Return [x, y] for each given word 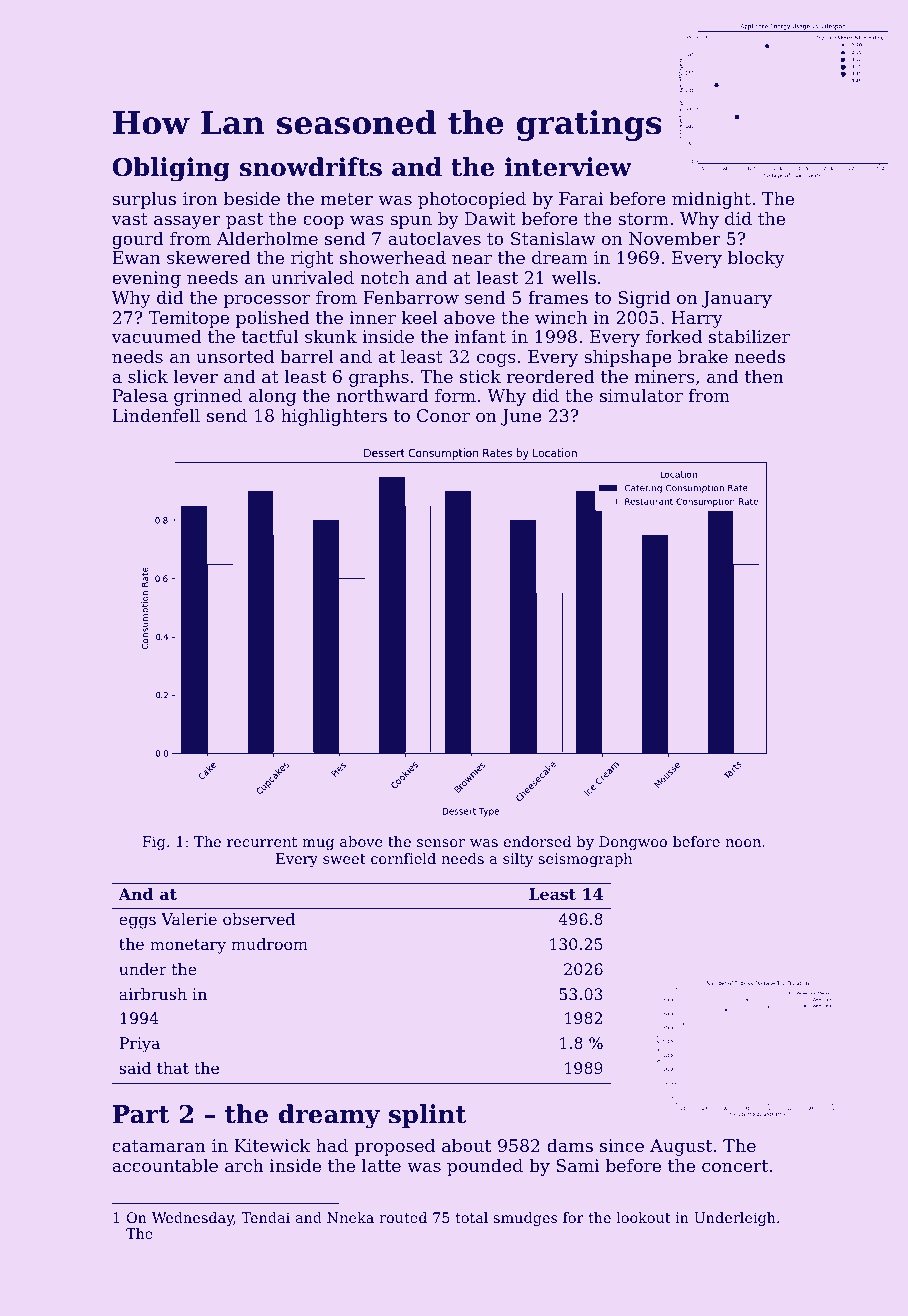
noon [743, 843]
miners [665, 376]
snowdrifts [311, 167]
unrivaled [312, 277]
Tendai [265, 1217]
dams [570, 1145]
